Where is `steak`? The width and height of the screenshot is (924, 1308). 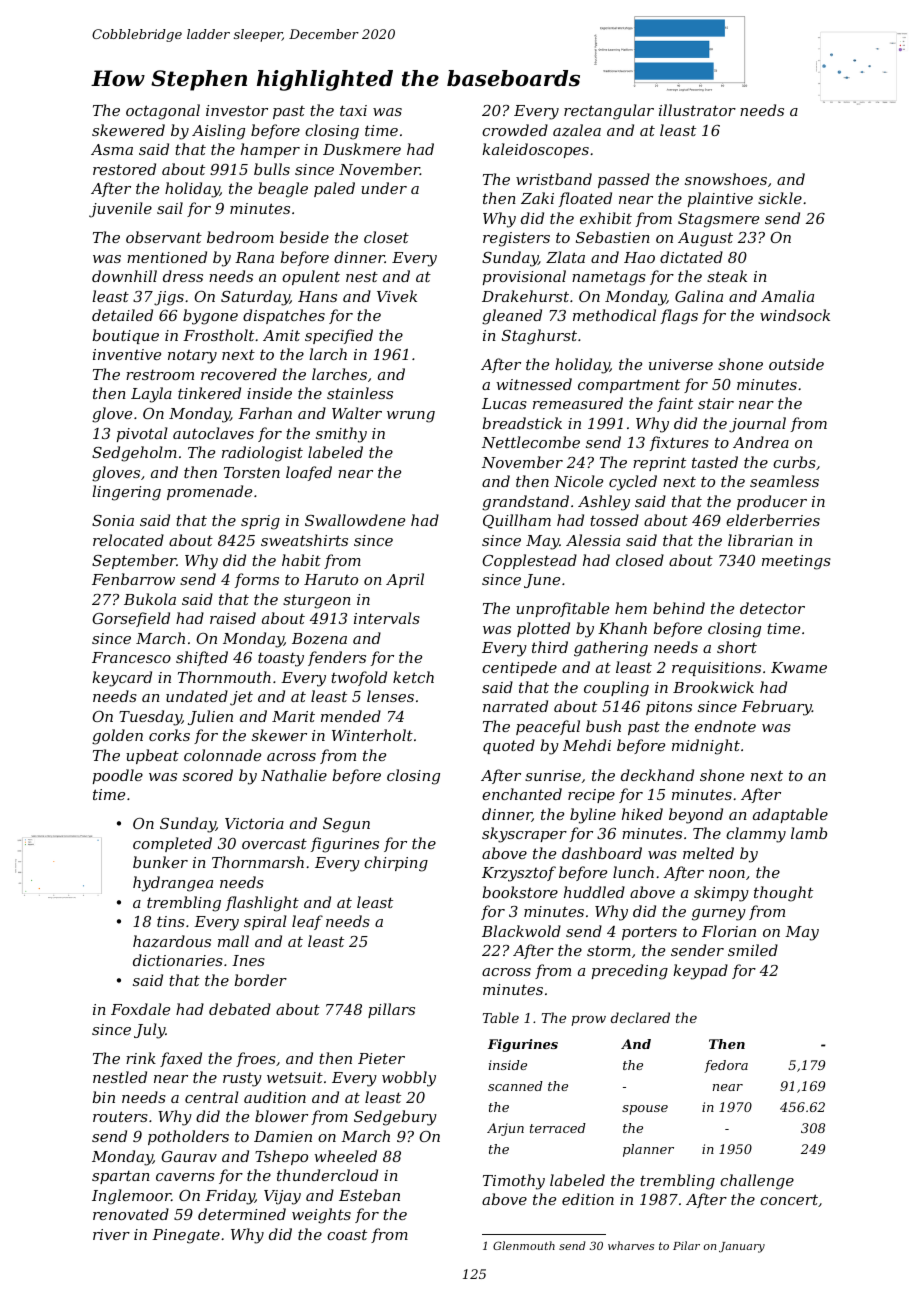
steak is located at coordinates (727, 276).
